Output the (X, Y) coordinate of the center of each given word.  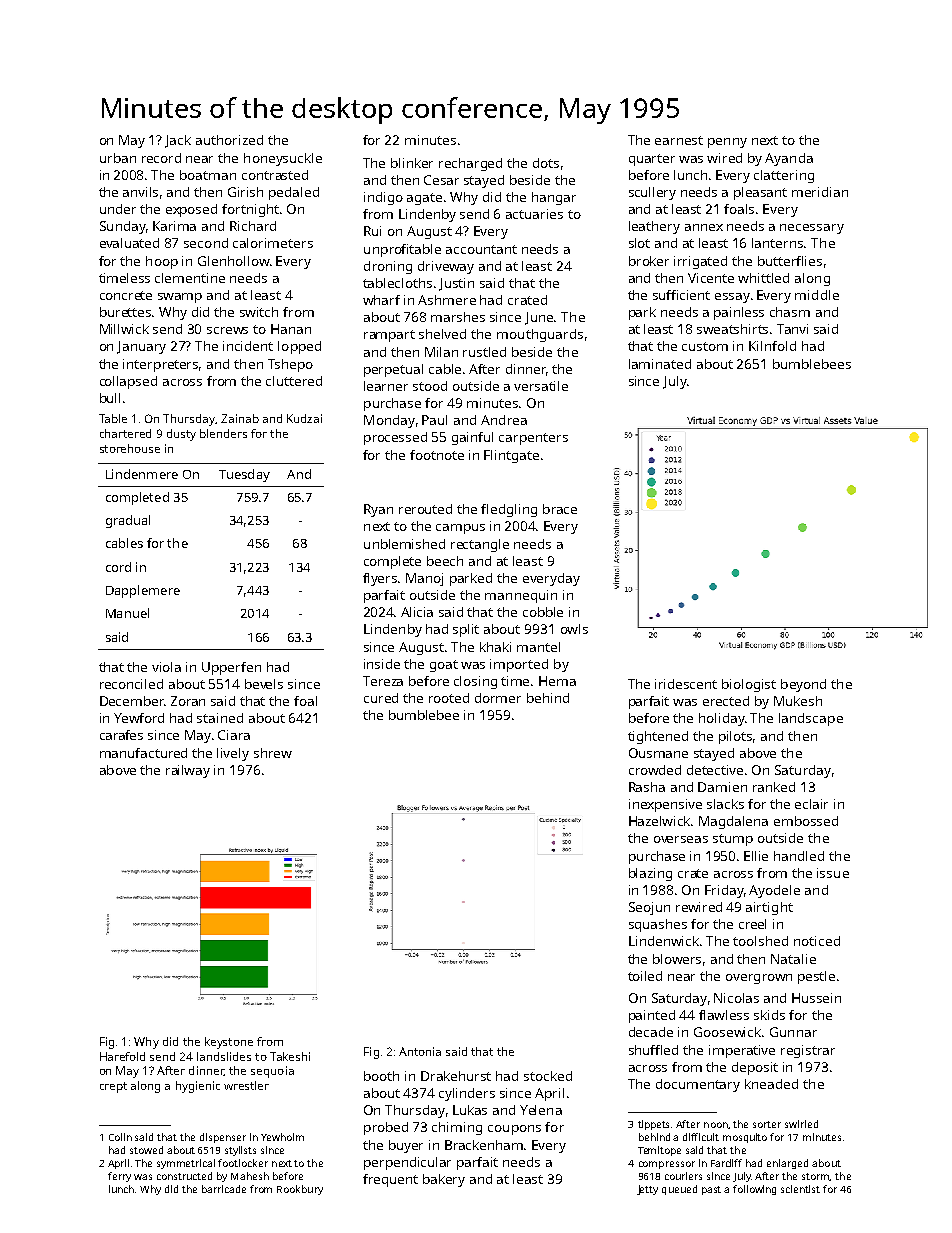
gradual (128, 521)
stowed (146, 1150)
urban (118, 158)
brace (560, 509)
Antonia (420, 1051)
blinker (412, 163)
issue (833, 873)
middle (817, 295)
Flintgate (511, 456)
